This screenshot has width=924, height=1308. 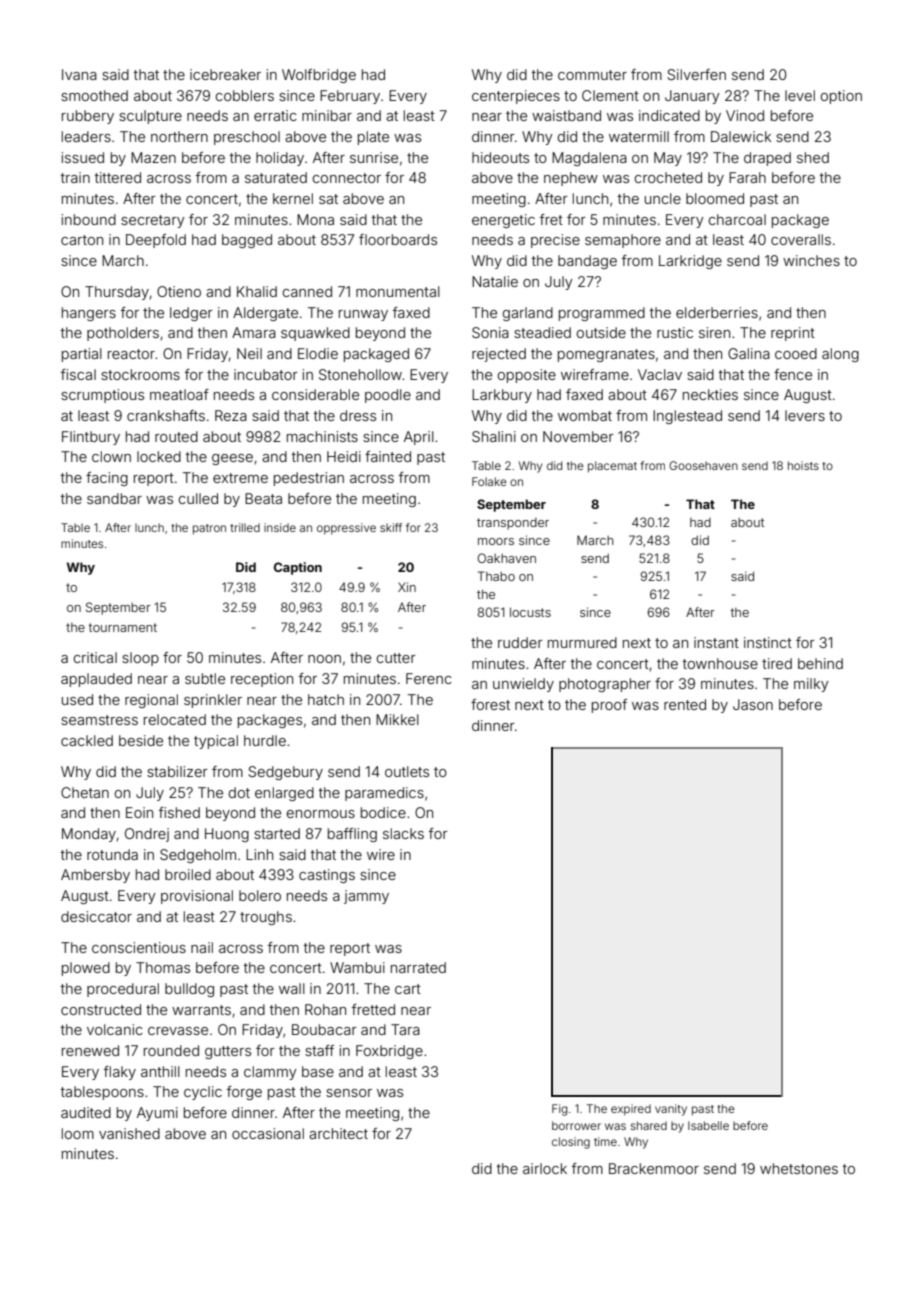 What do you see at coordinates (209, 529) in the screenshot?
I see `patron` at bounding box center [209, 529].
